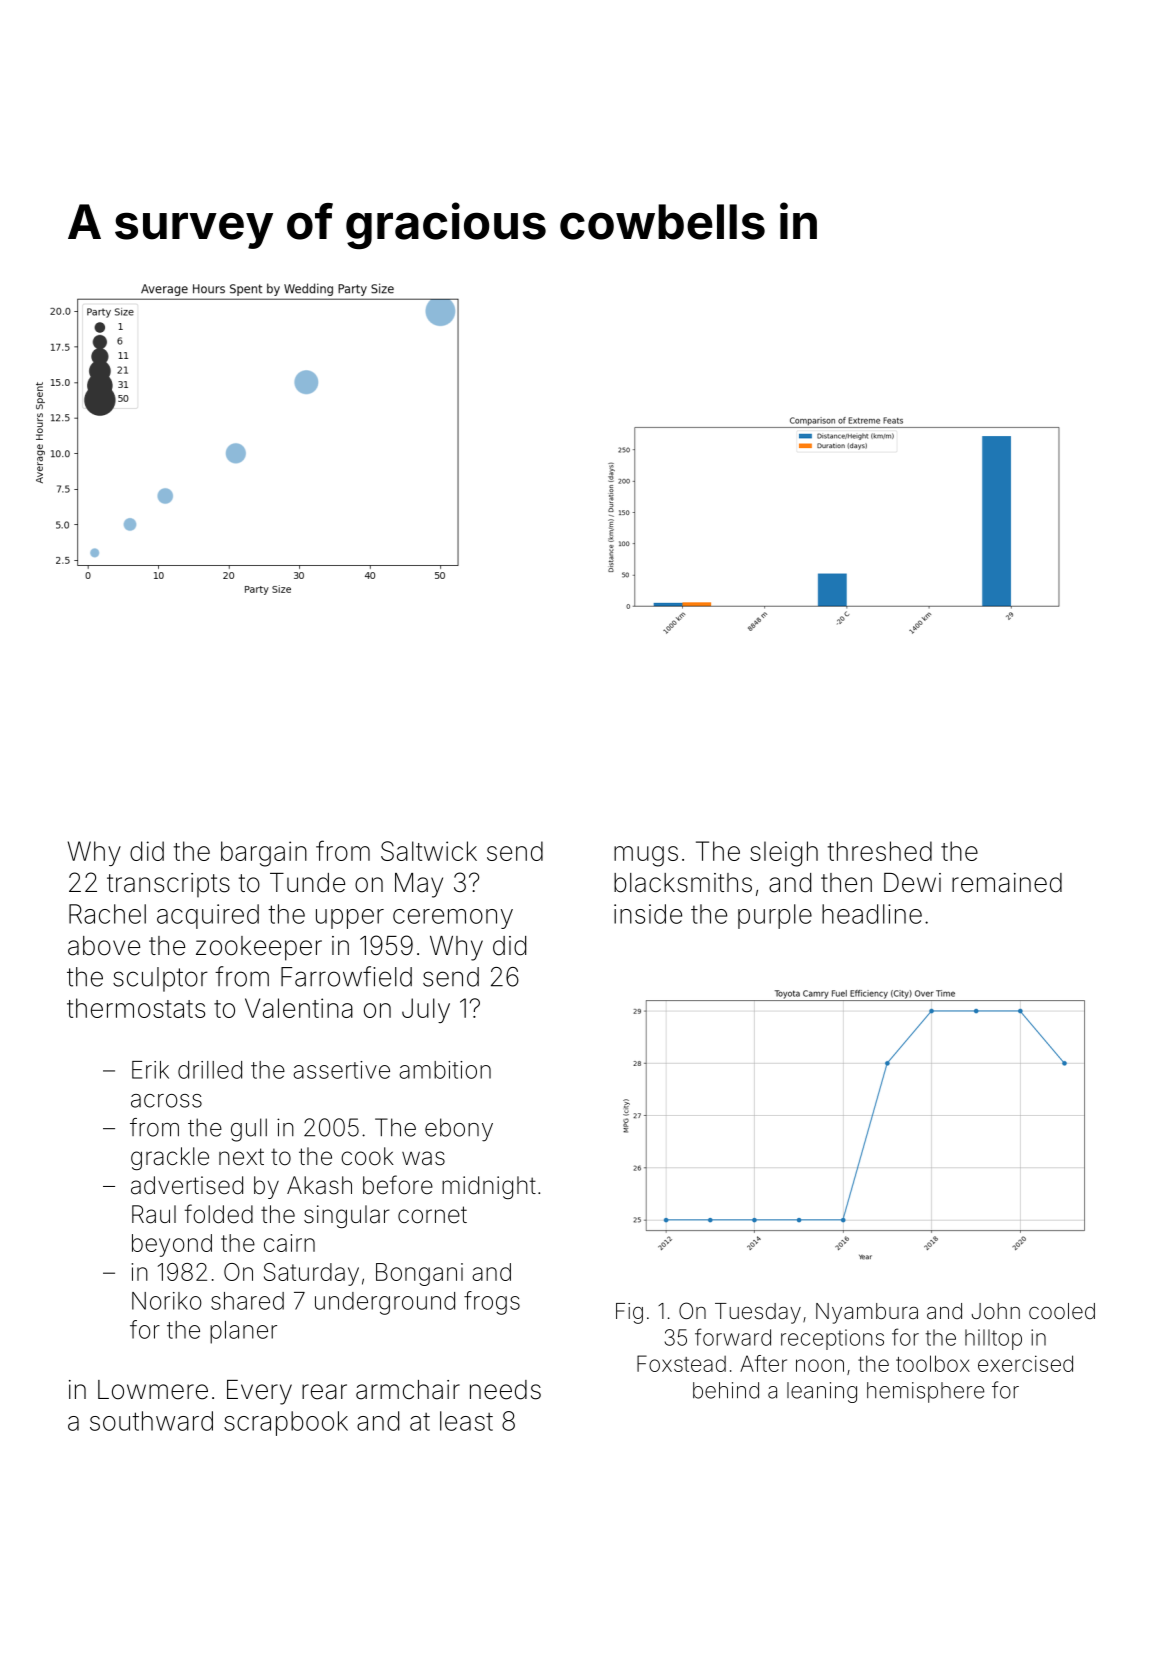 The height and width of the document is (1654, 1165). Describe the element at coordinates (775, 916) in the document. I see `purple` at that location.
